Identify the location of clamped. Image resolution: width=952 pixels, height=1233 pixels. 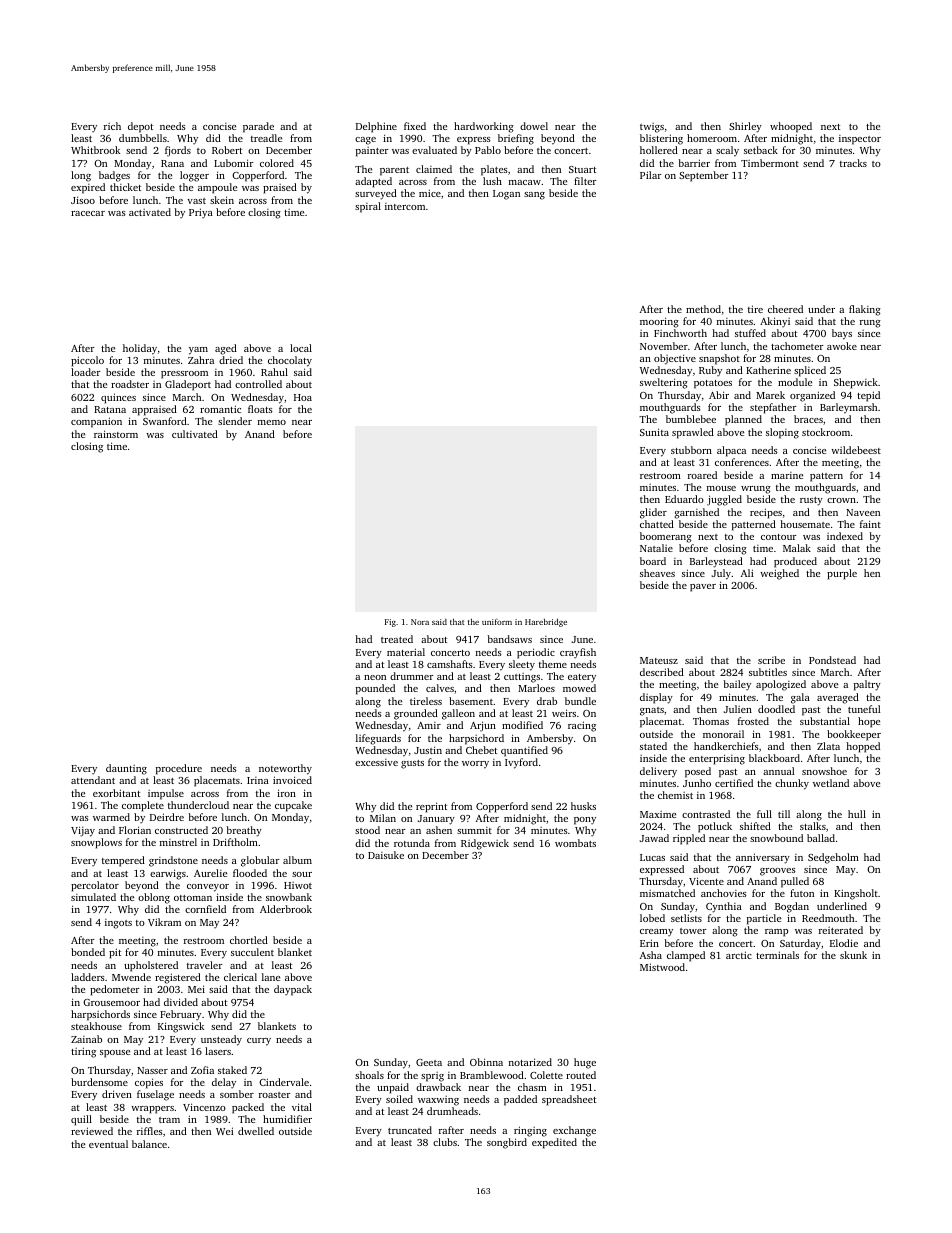
(686, 956).
